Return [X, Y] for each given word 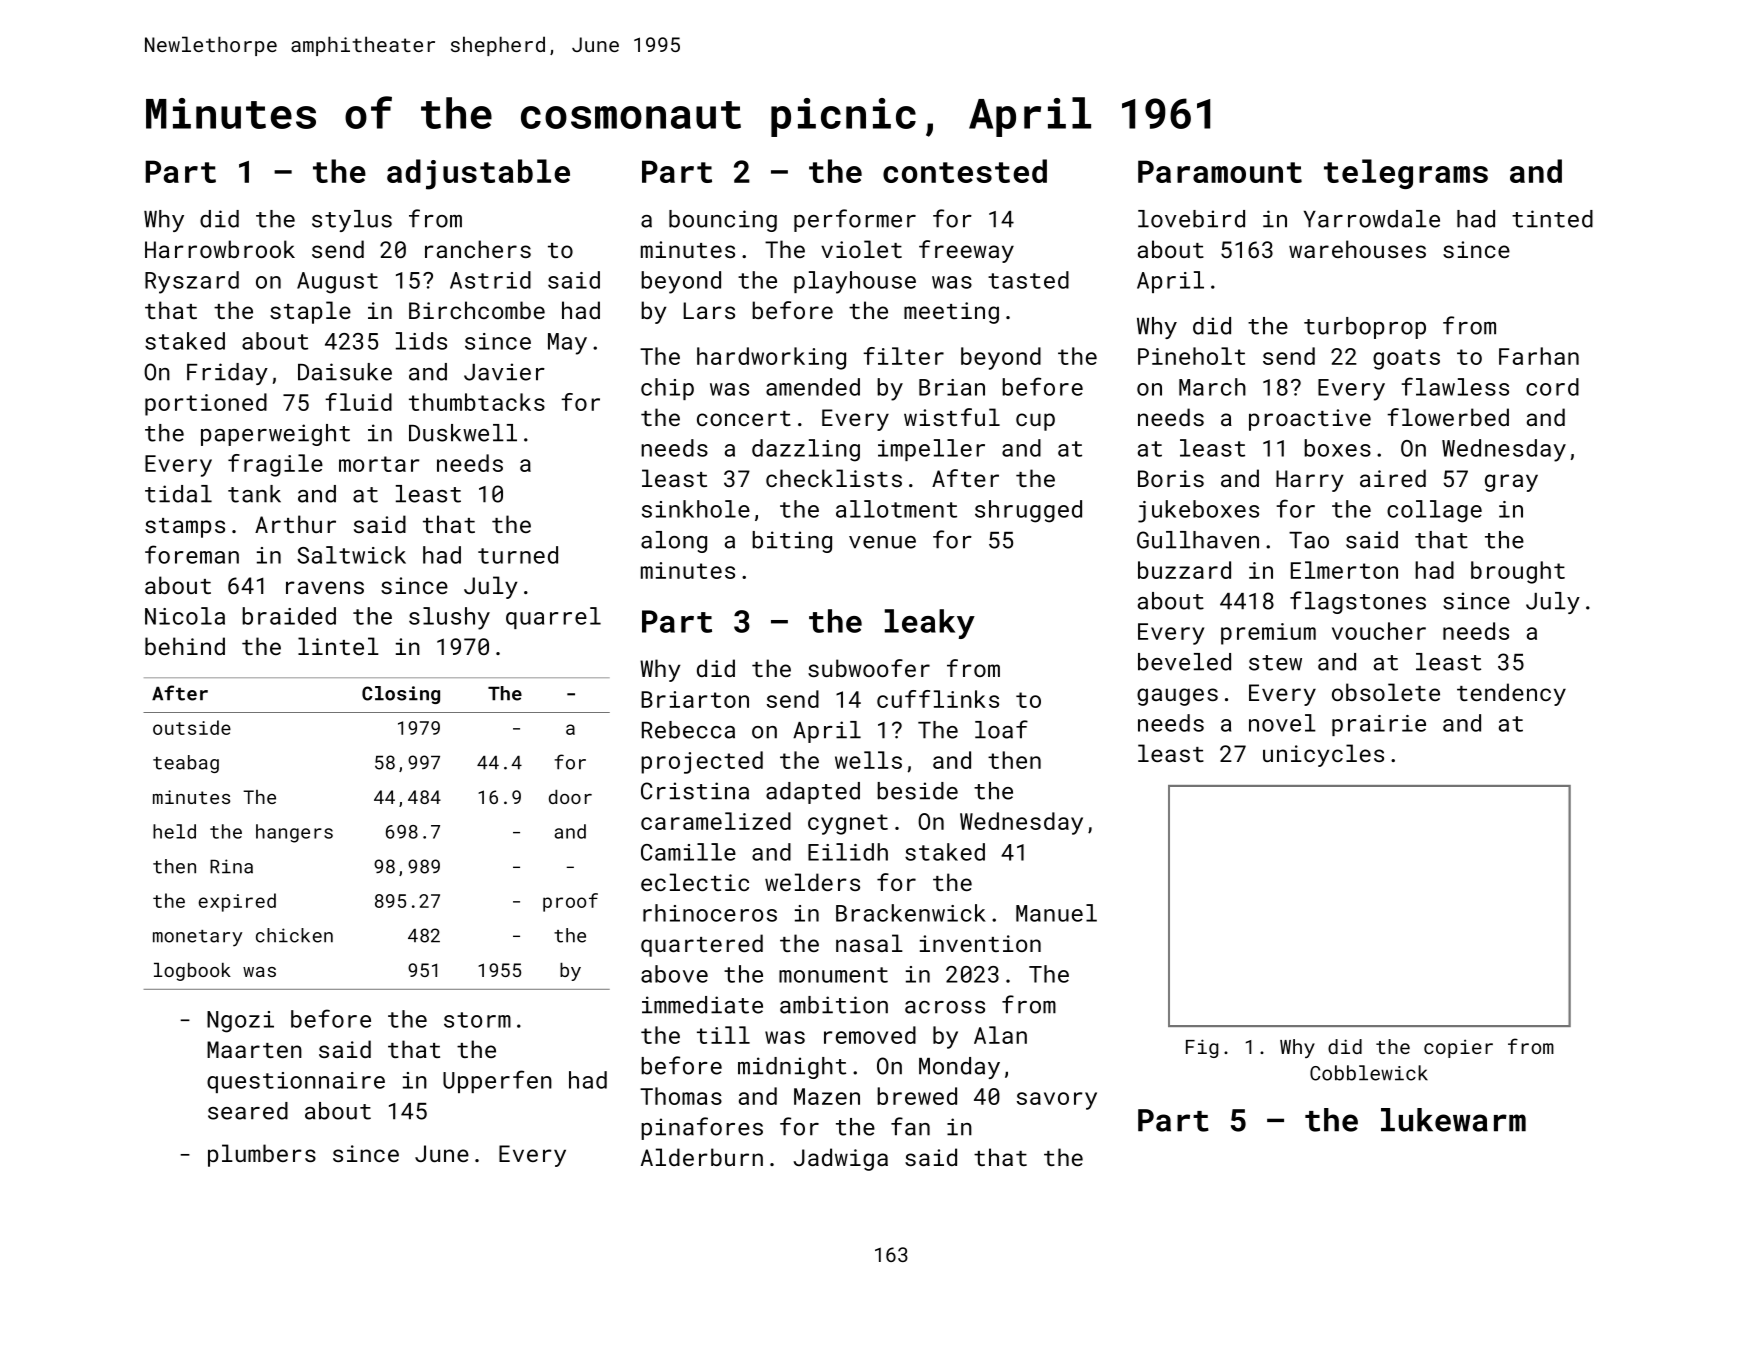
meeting [951, 313]
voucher [1379, 631]
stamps [185, 528]
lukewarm [1453, 1120]
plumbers [262, 1155]
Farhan [1539, 356]
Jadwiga [840, 1159]
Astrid [490, 280]
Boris [1171, 478]
